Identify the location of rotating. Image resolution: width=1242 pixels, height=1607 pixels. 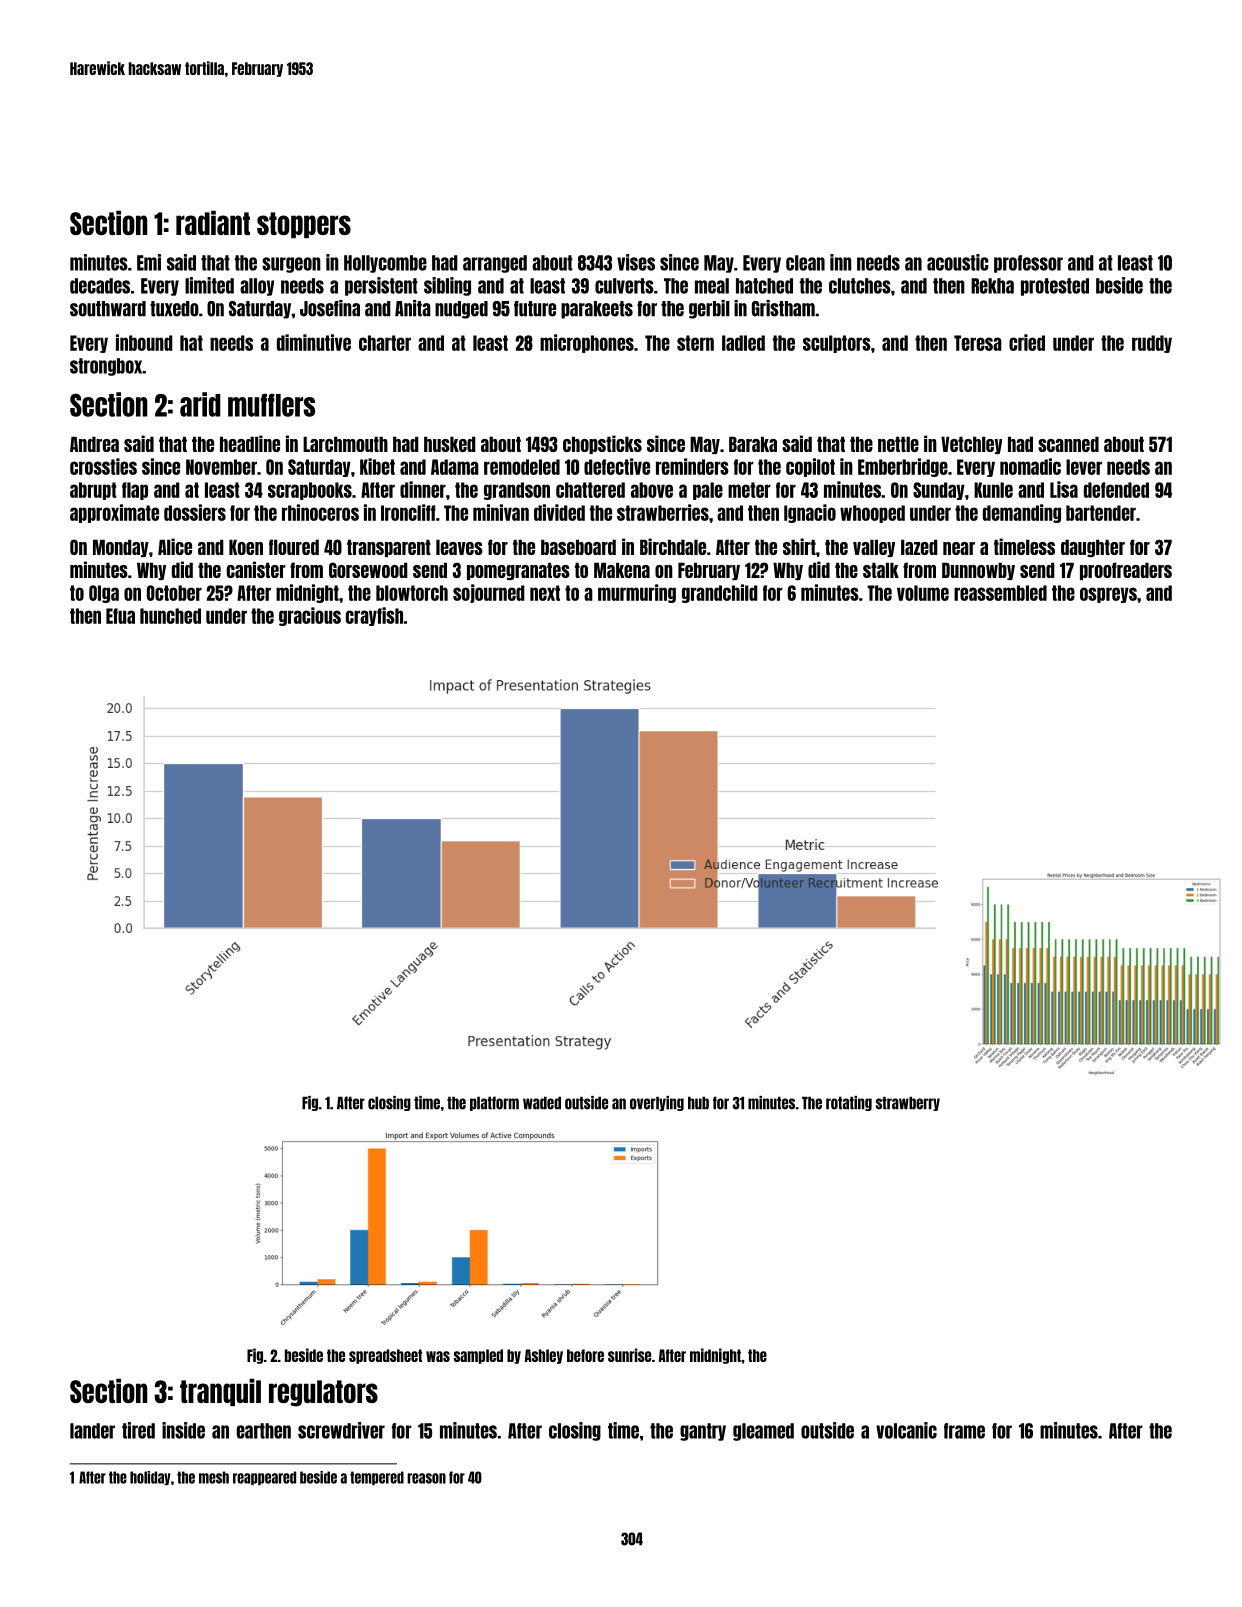
(849, 1103).
